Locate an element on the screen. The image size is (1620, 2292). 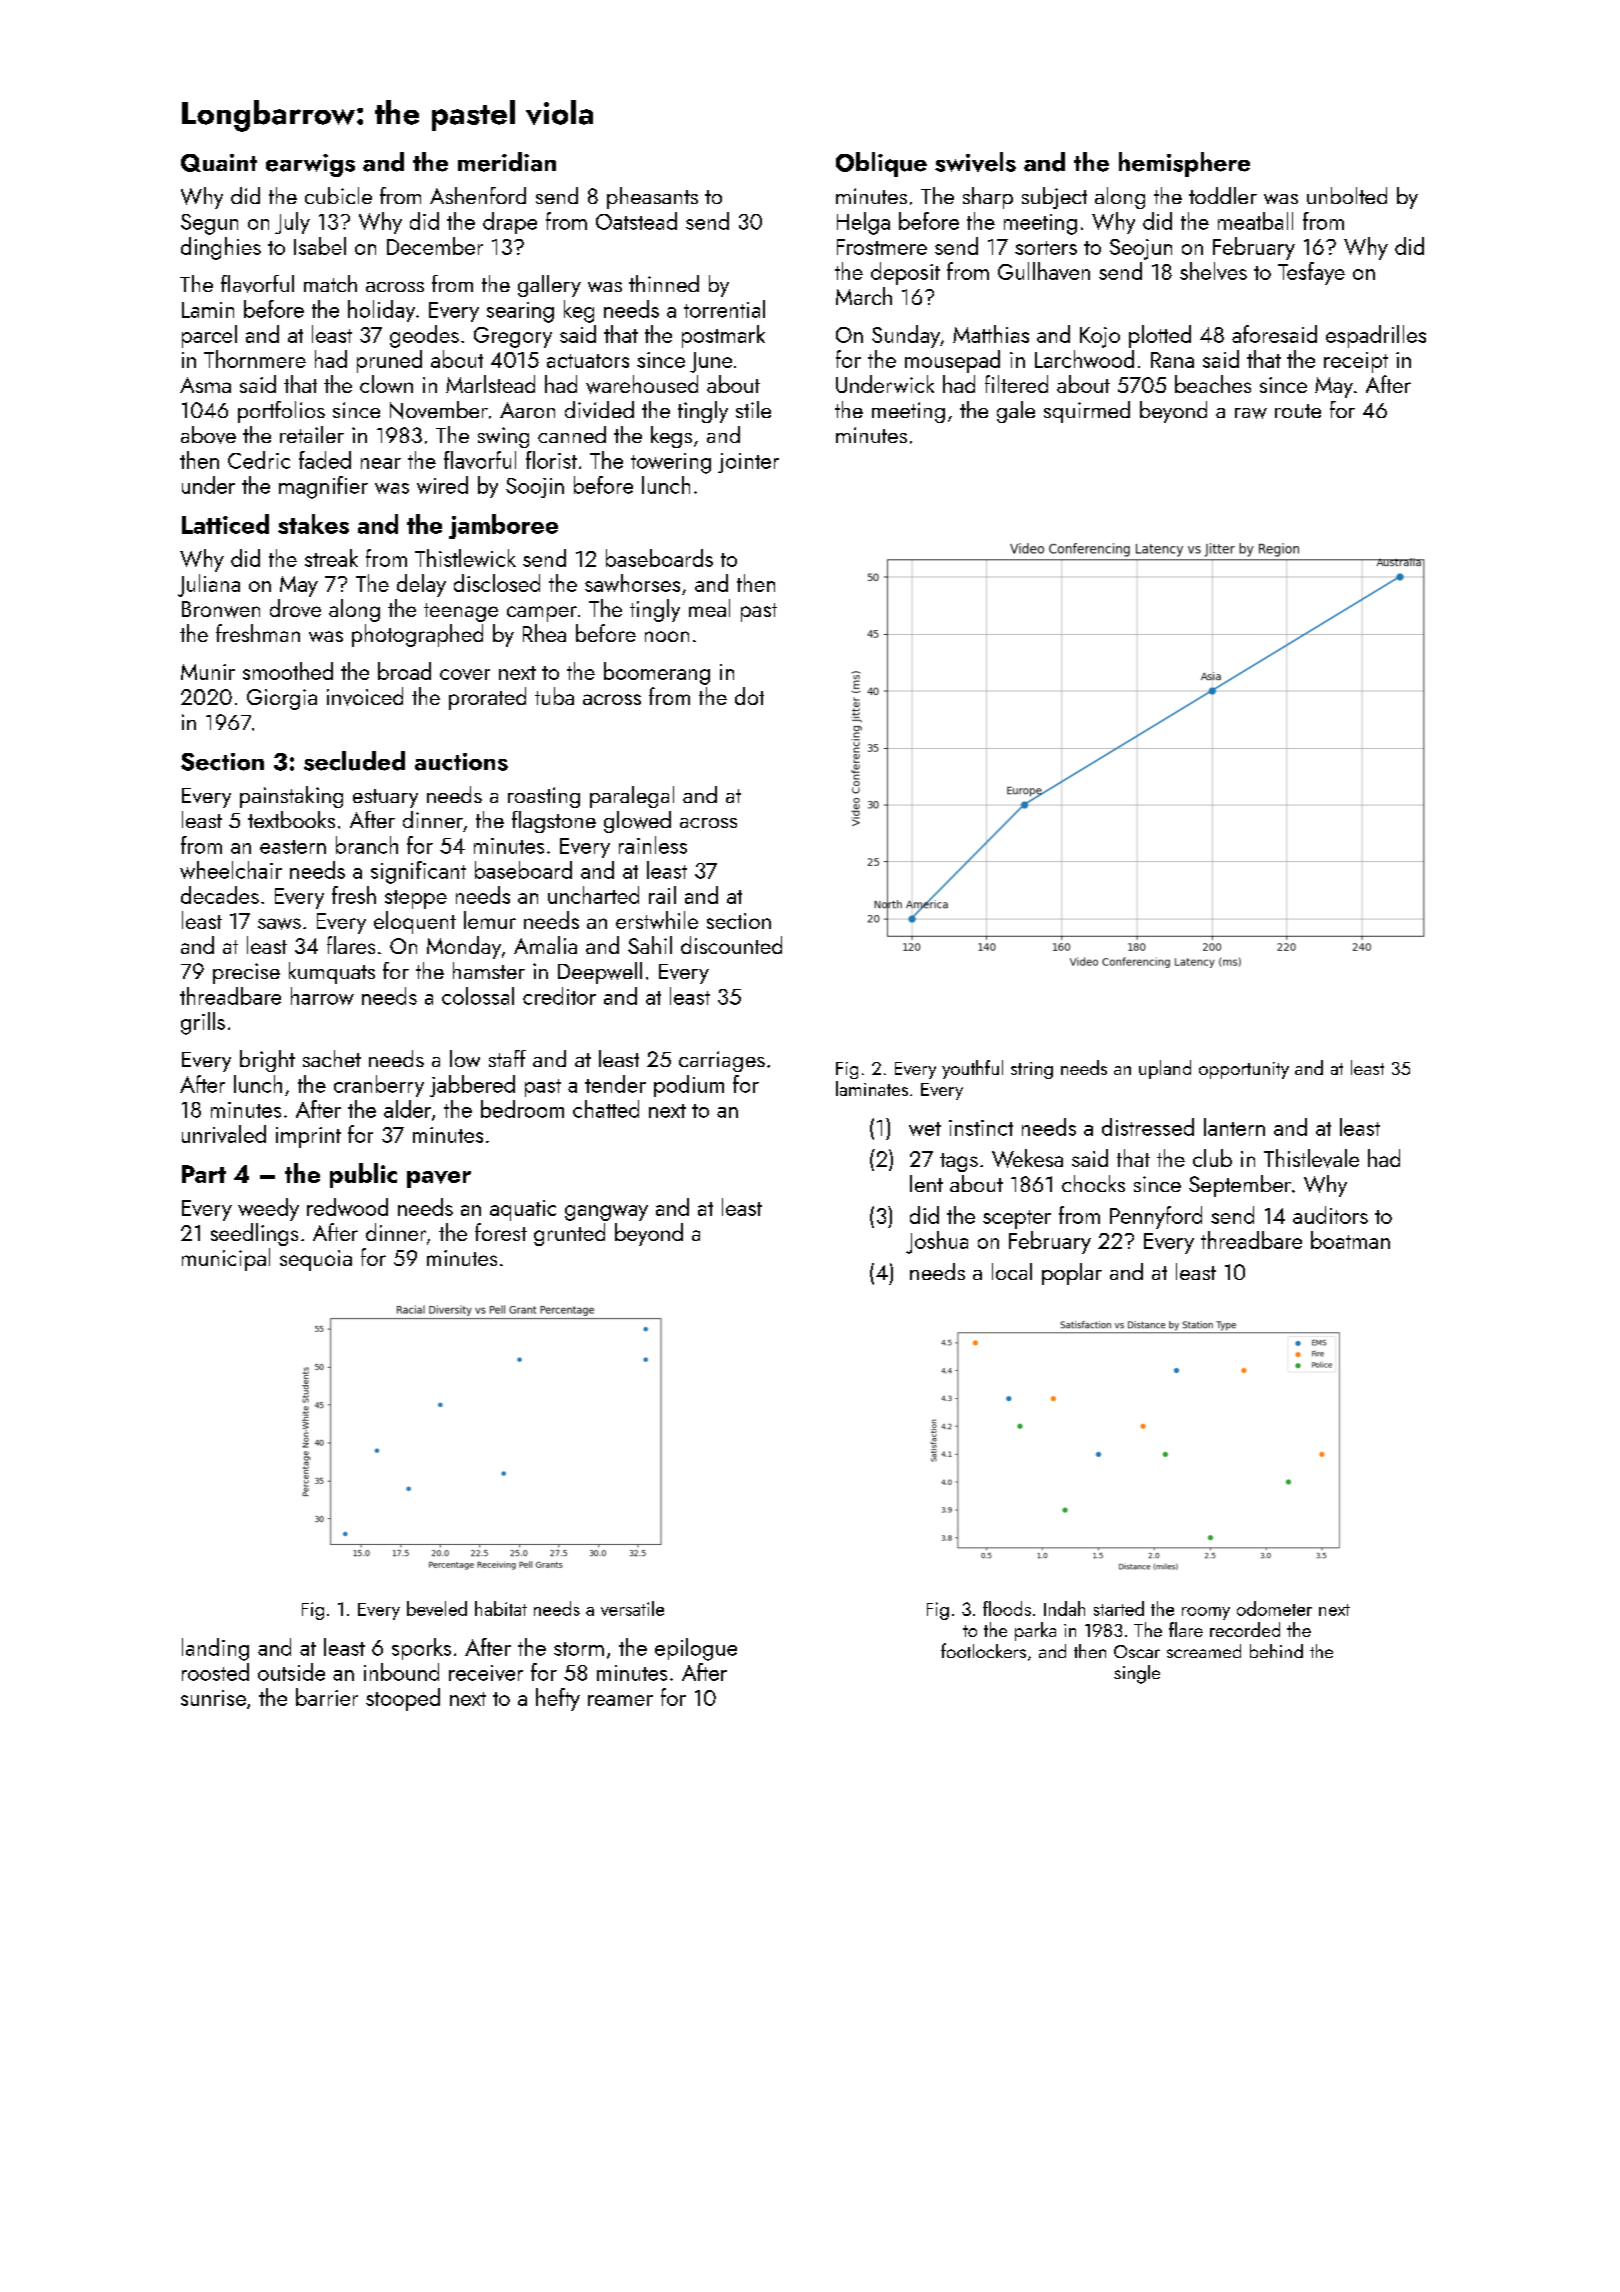
Kojo is located at coordinates (1100, 337).
